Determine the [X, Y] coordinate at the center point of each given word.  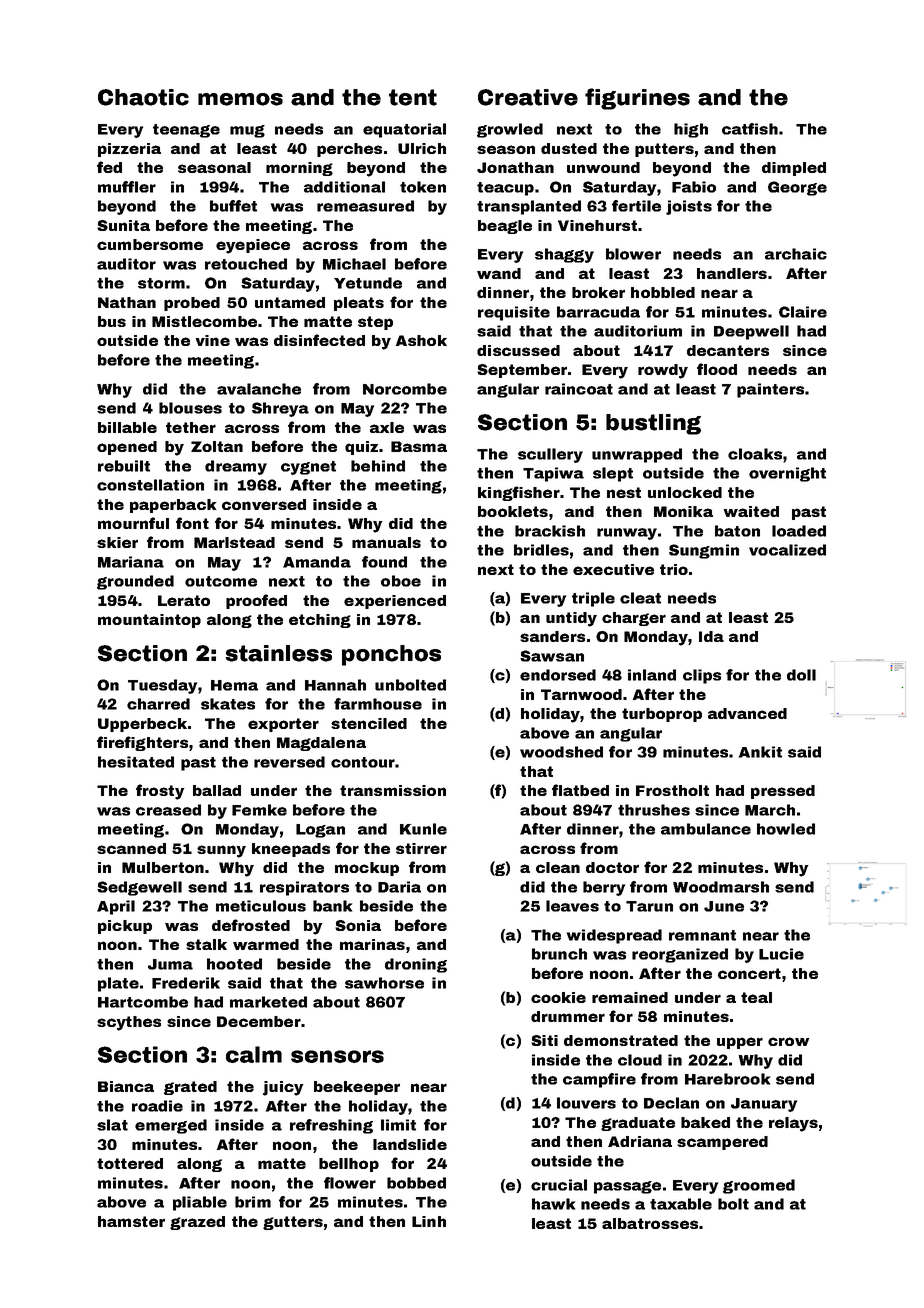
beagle [505, 227]
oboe [401, 581]
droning [416, 965]
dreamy [236, 467]
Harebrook [727, 1079]
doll [801, 675]
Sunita [123, 225]
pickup [125, 927]
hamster [131, 1221]
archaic [796, 254]
